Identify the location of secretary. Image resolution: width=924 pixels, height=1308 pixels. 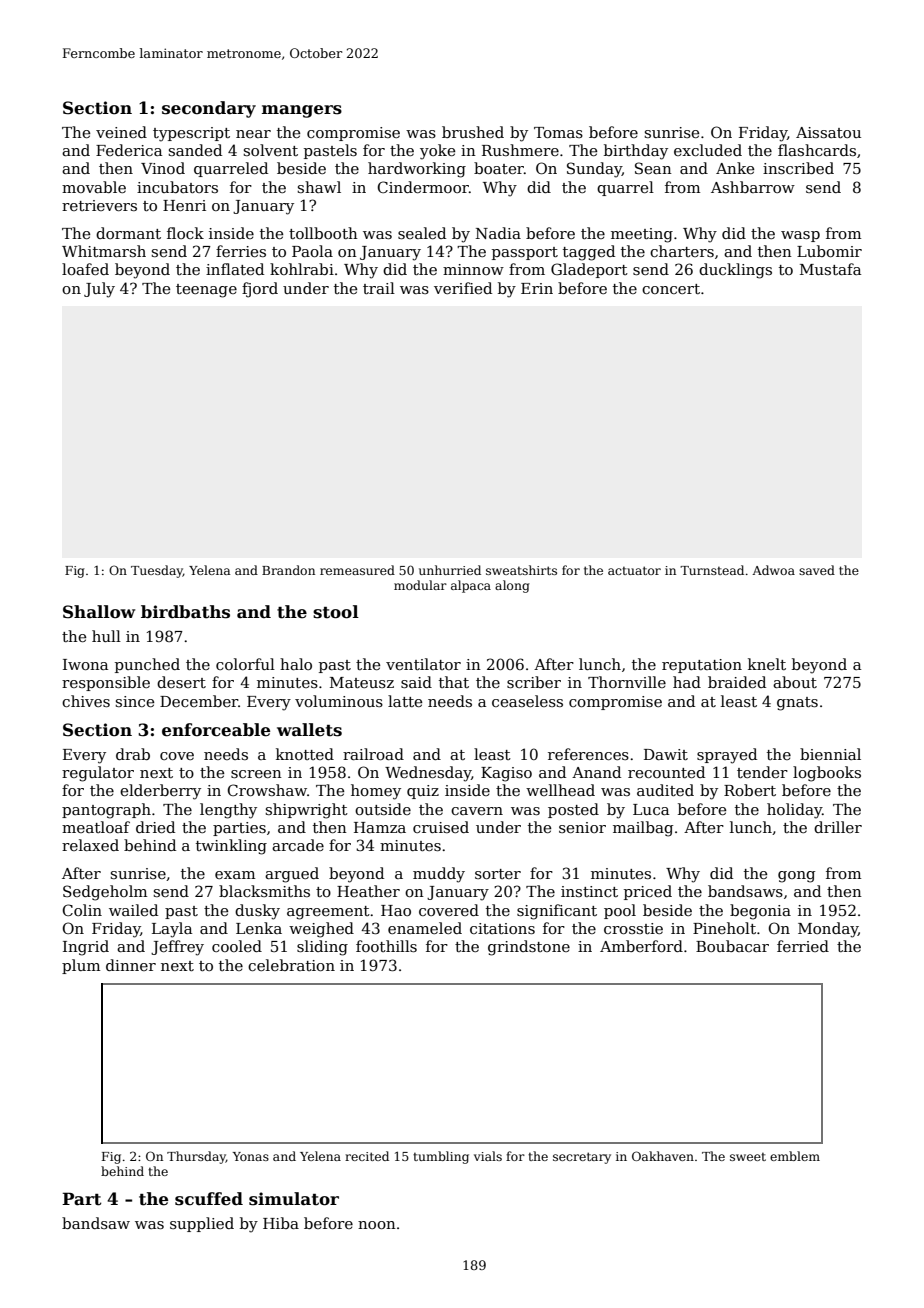
(582, 1158).
